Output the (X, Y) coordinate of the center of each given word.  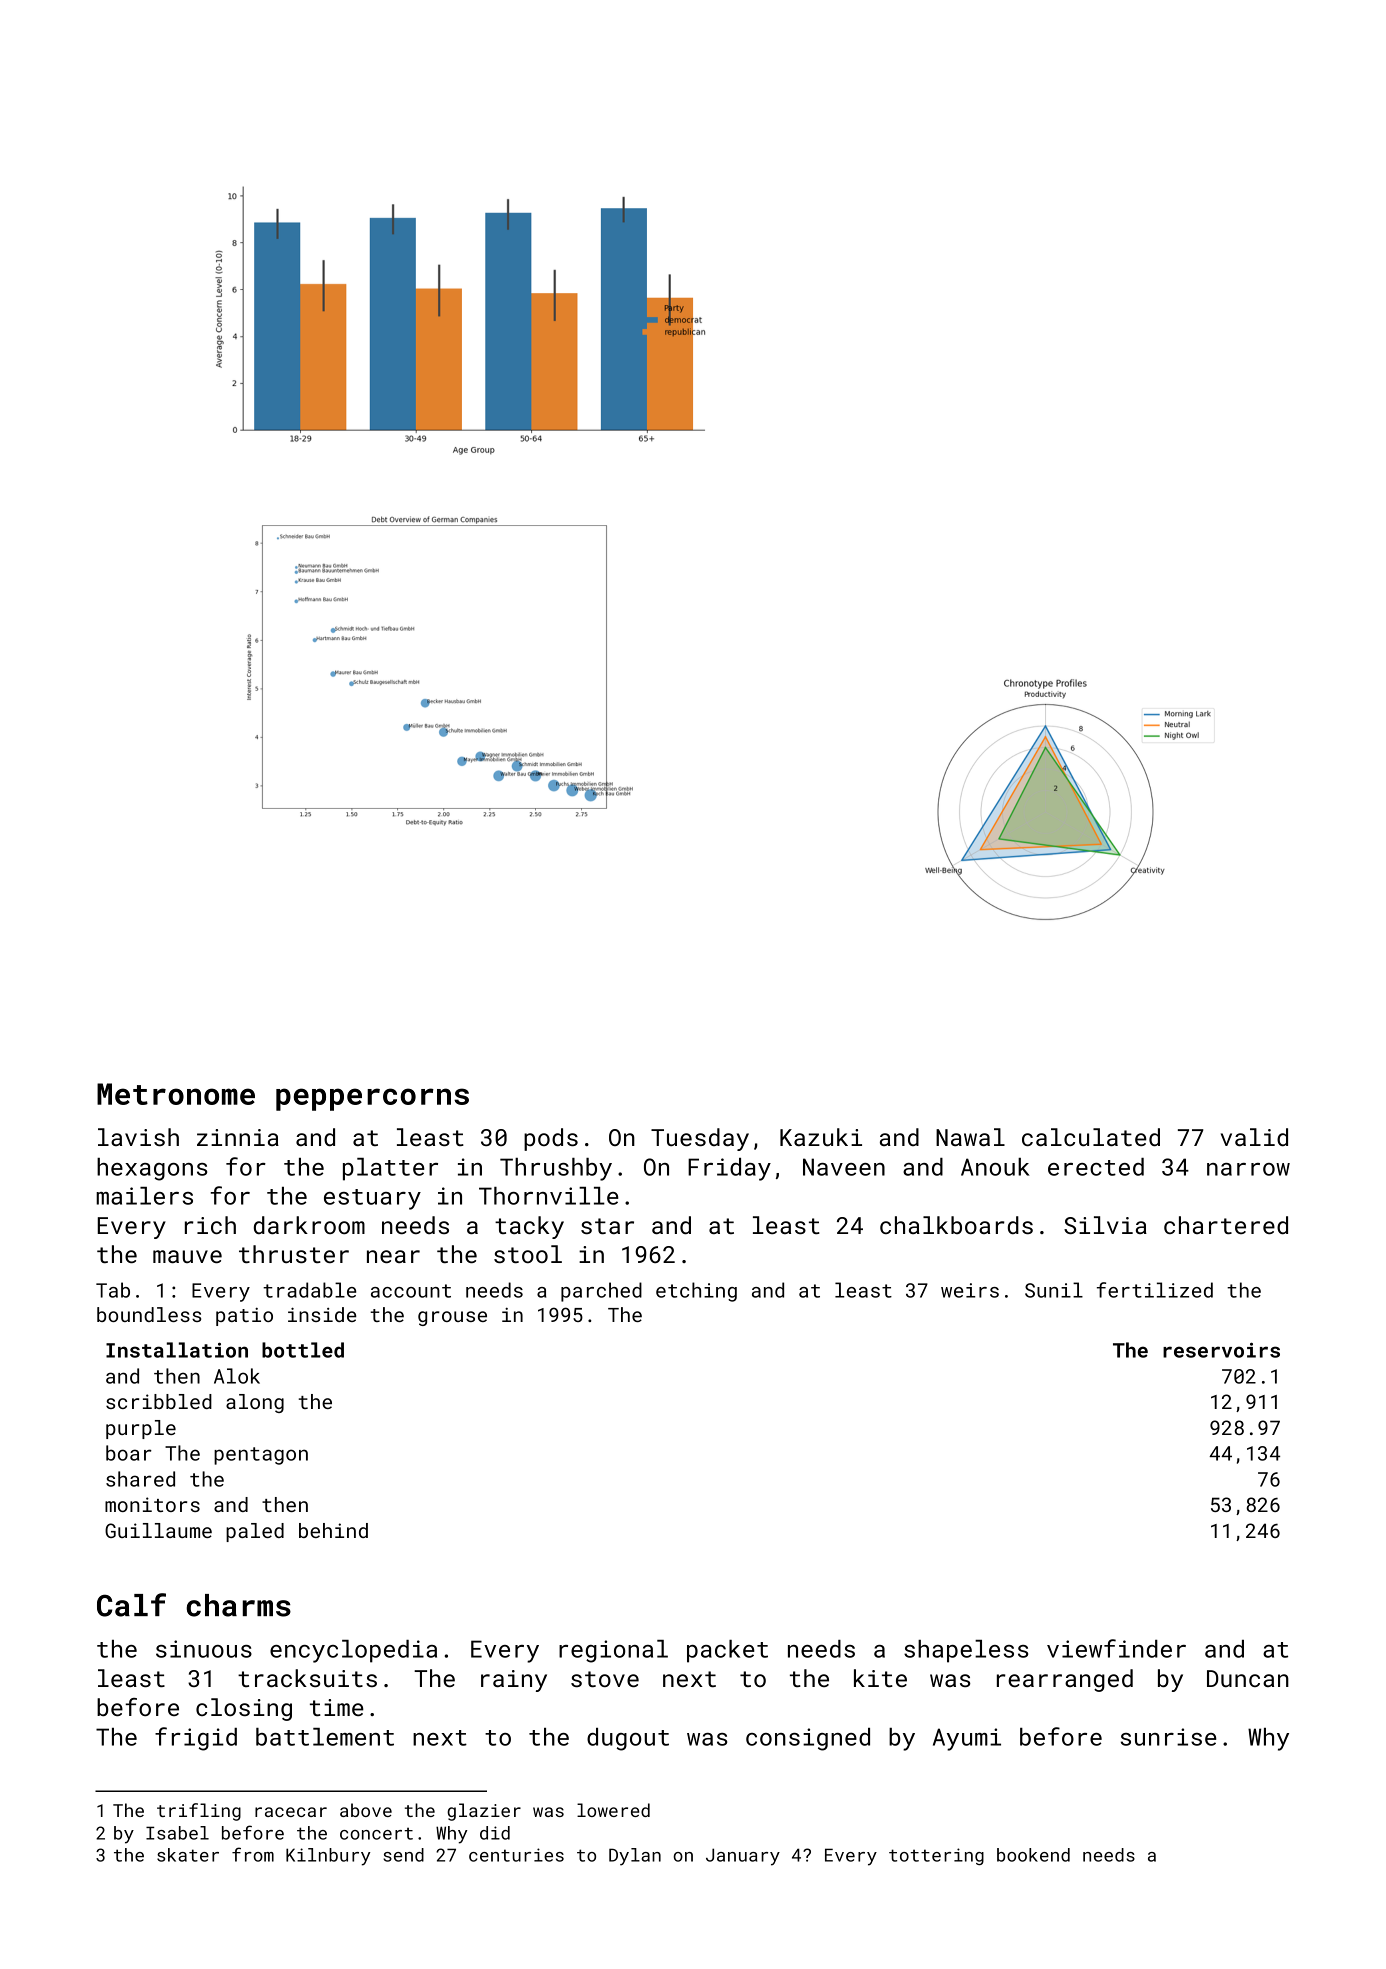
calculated (1091, 1137)
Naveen (844, 1167)
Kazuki (821, 1137)
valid (1254, 1137)
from (253, 1854)
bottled (303, 1350)
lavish (138, 1137)
